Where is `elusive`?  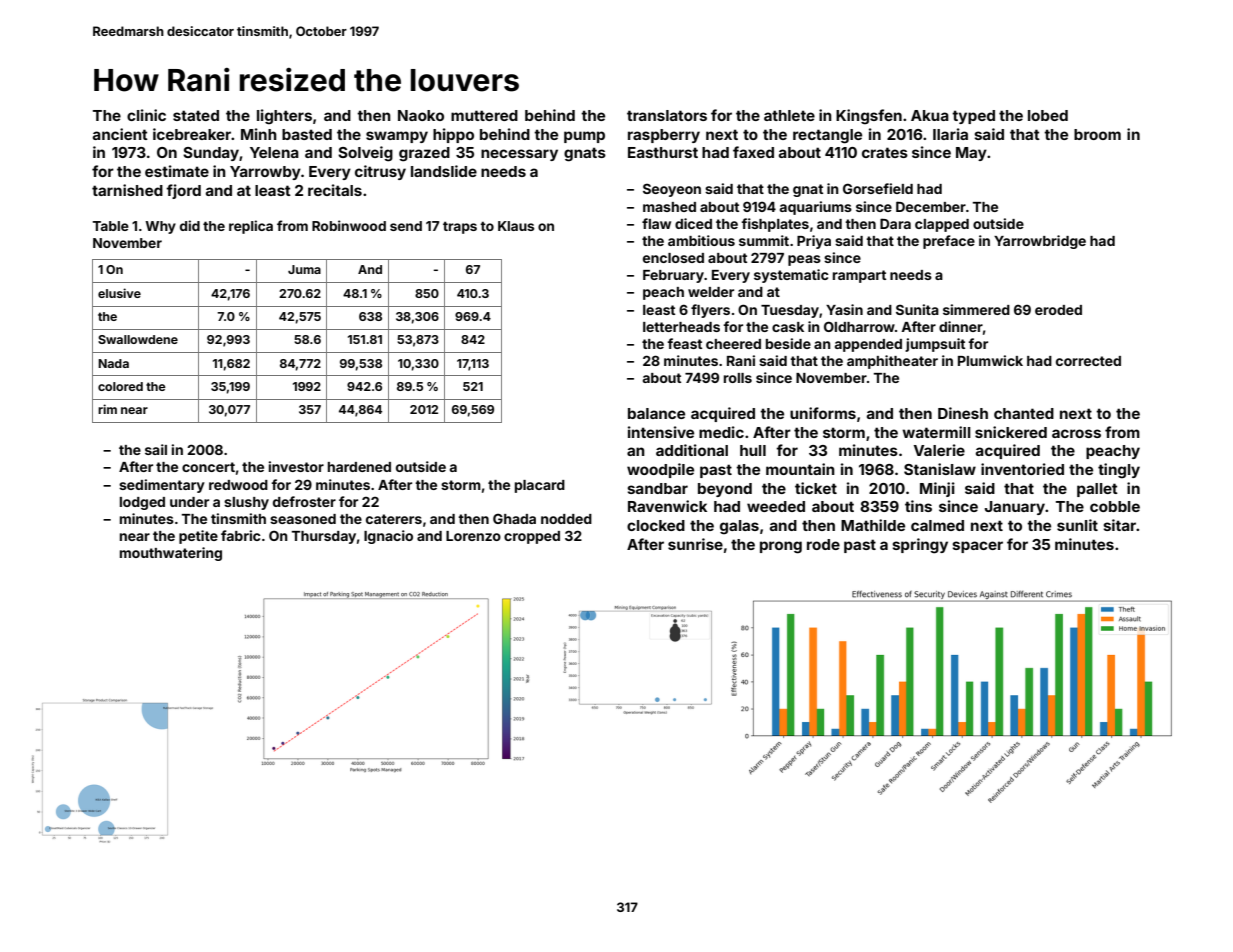 elusive is located at coordinates (119, 293).
